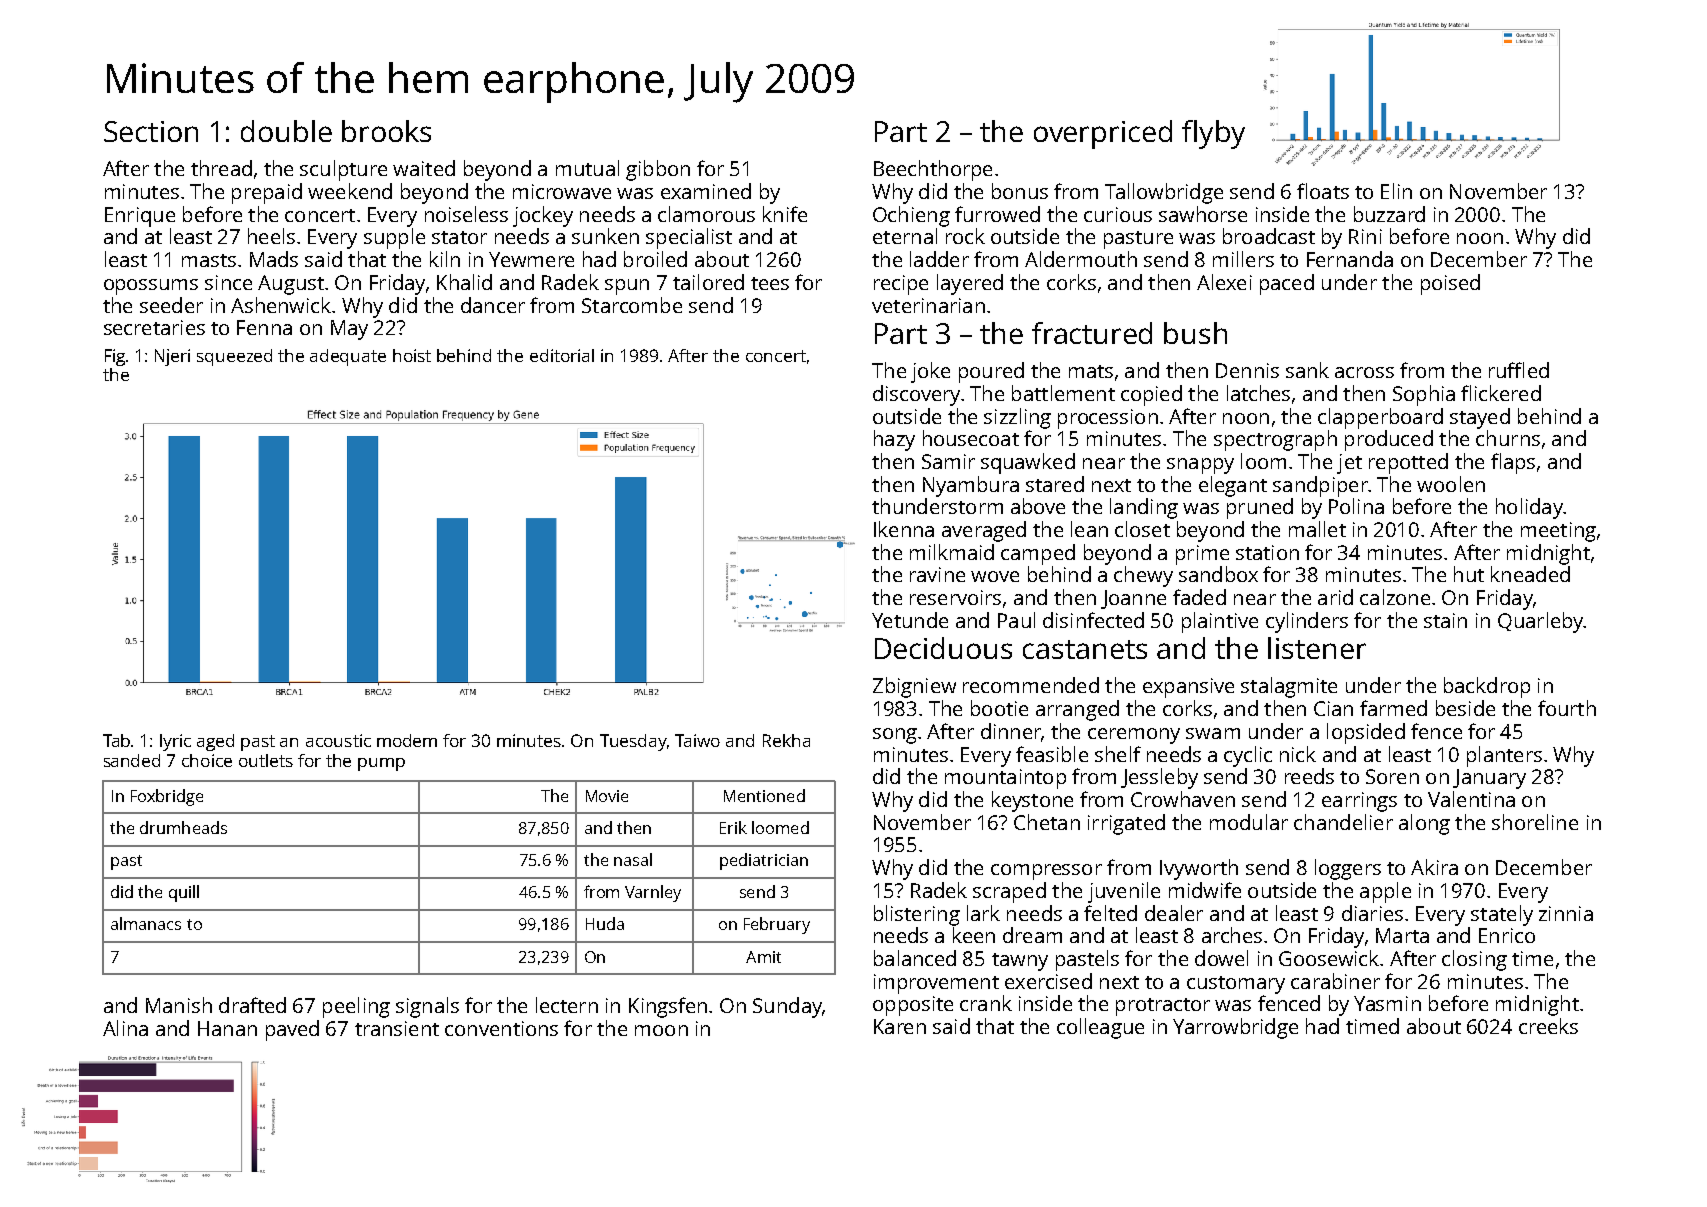 This screenshot has height=1207, width=1707. I want to click on hazy, so click(894, 440).
